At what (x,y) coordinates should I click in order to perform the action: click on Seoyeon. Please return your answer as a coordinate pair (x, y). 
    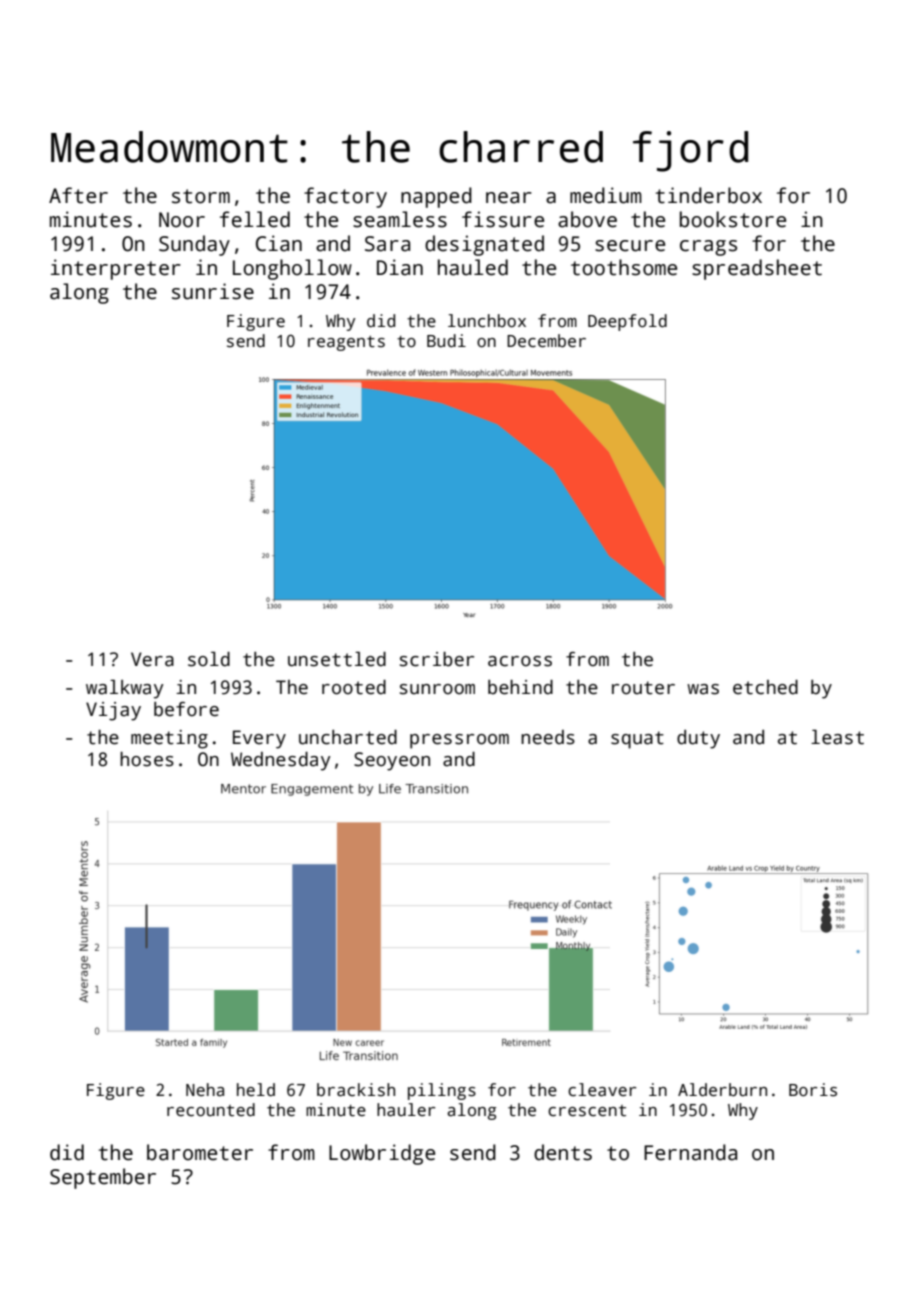
    Looking at the image, I should click on (392, 761).
